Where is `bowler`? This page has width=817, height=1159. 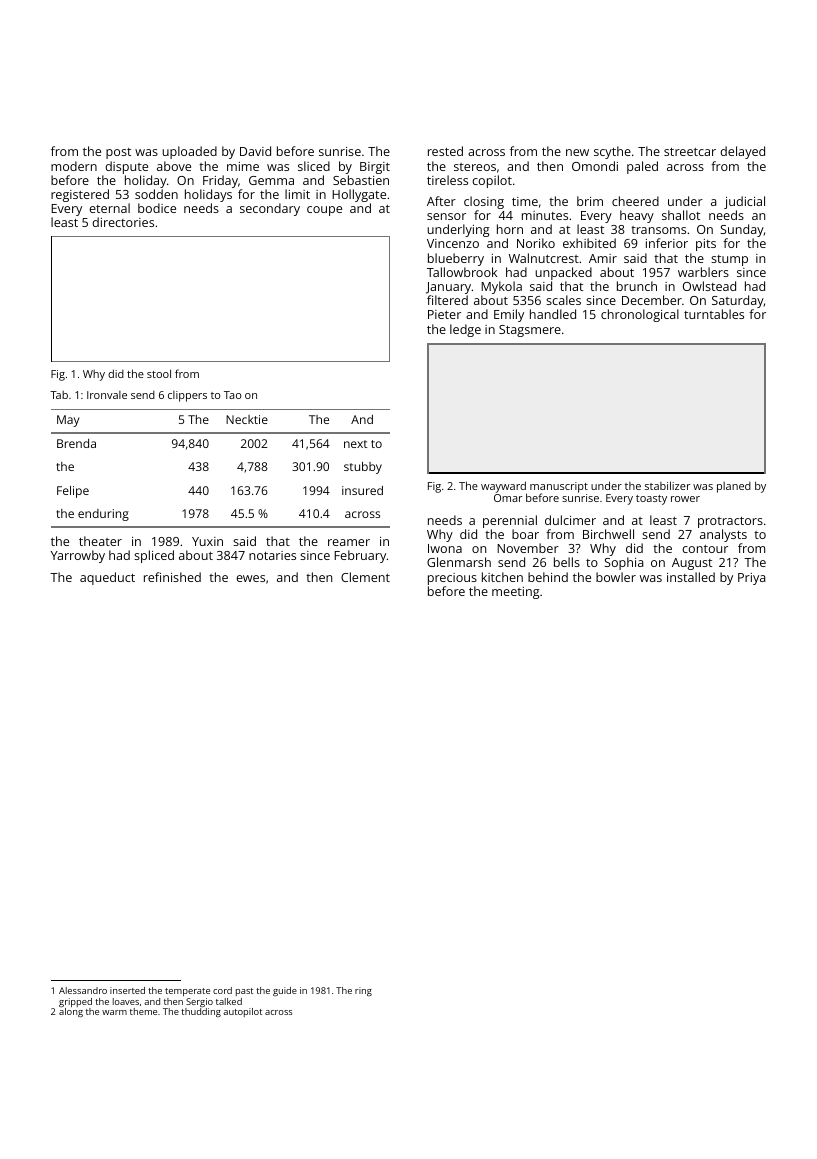
bowler is located at coordinates (616, 577).
